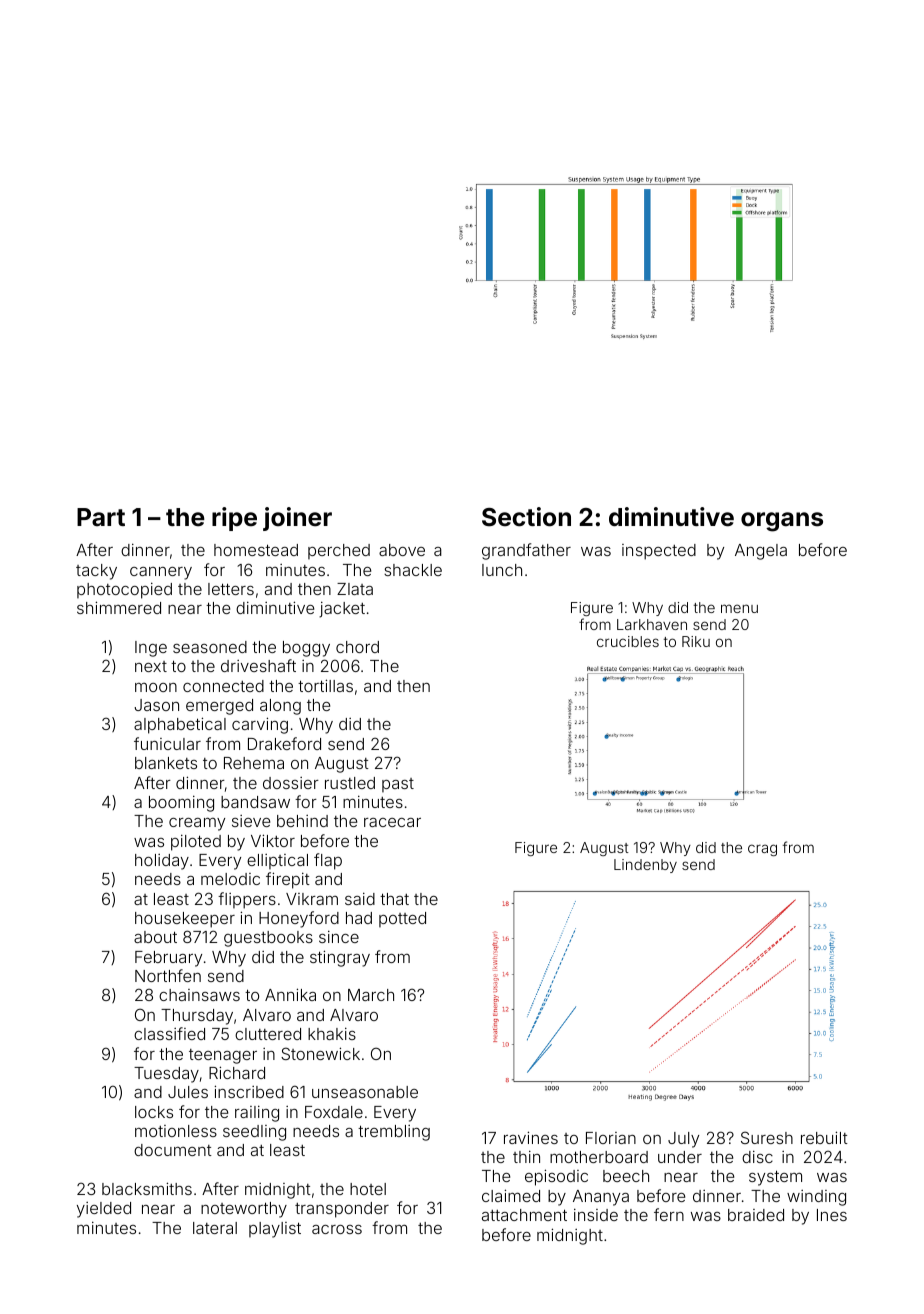  What do you see at coordinates (761, 552) in the document?
I see `Angela` at bounding box center [761, 552].
